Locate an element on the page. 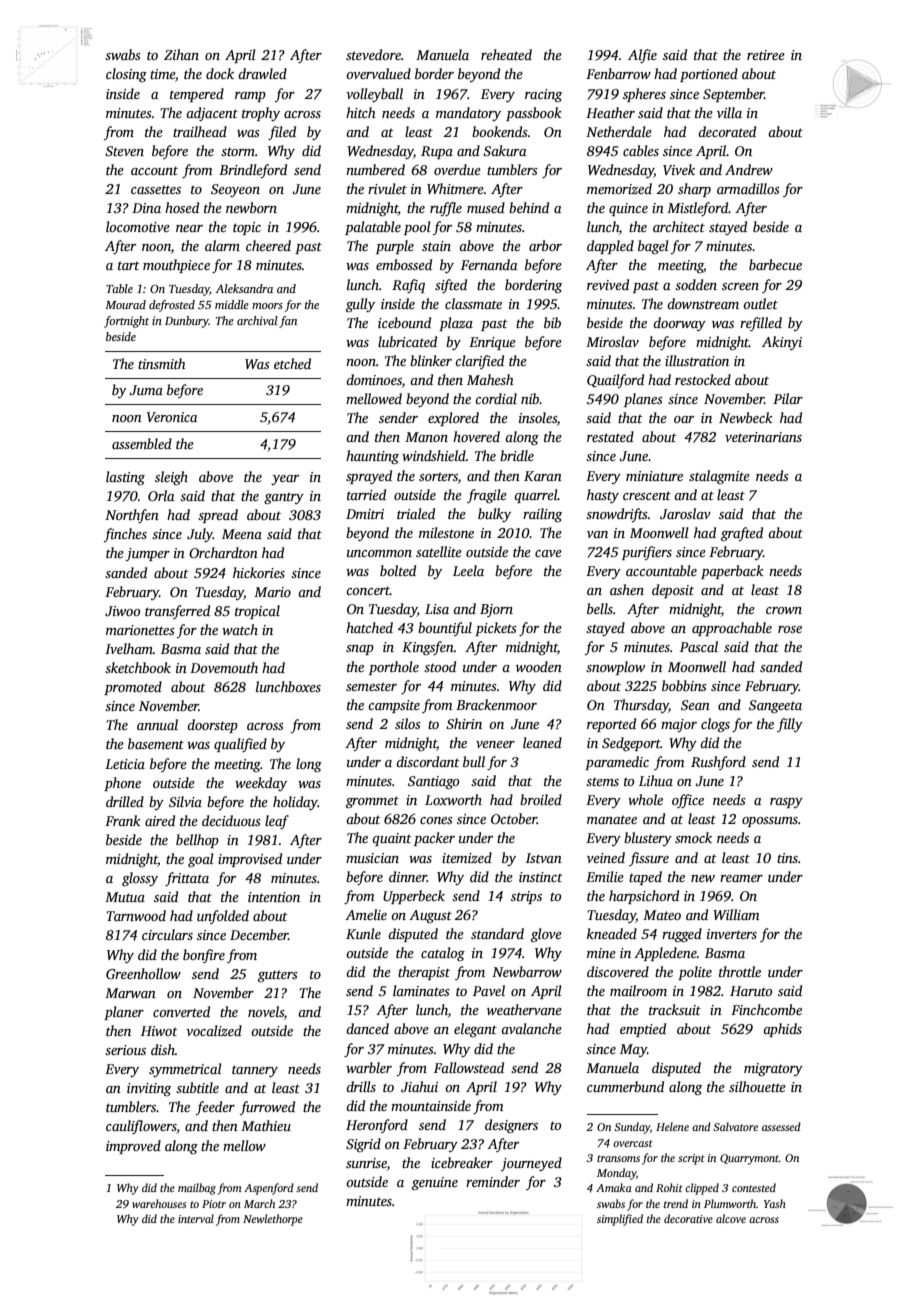 This image has width=908, height=1316. blinker is located at coordinates (431, 360).
